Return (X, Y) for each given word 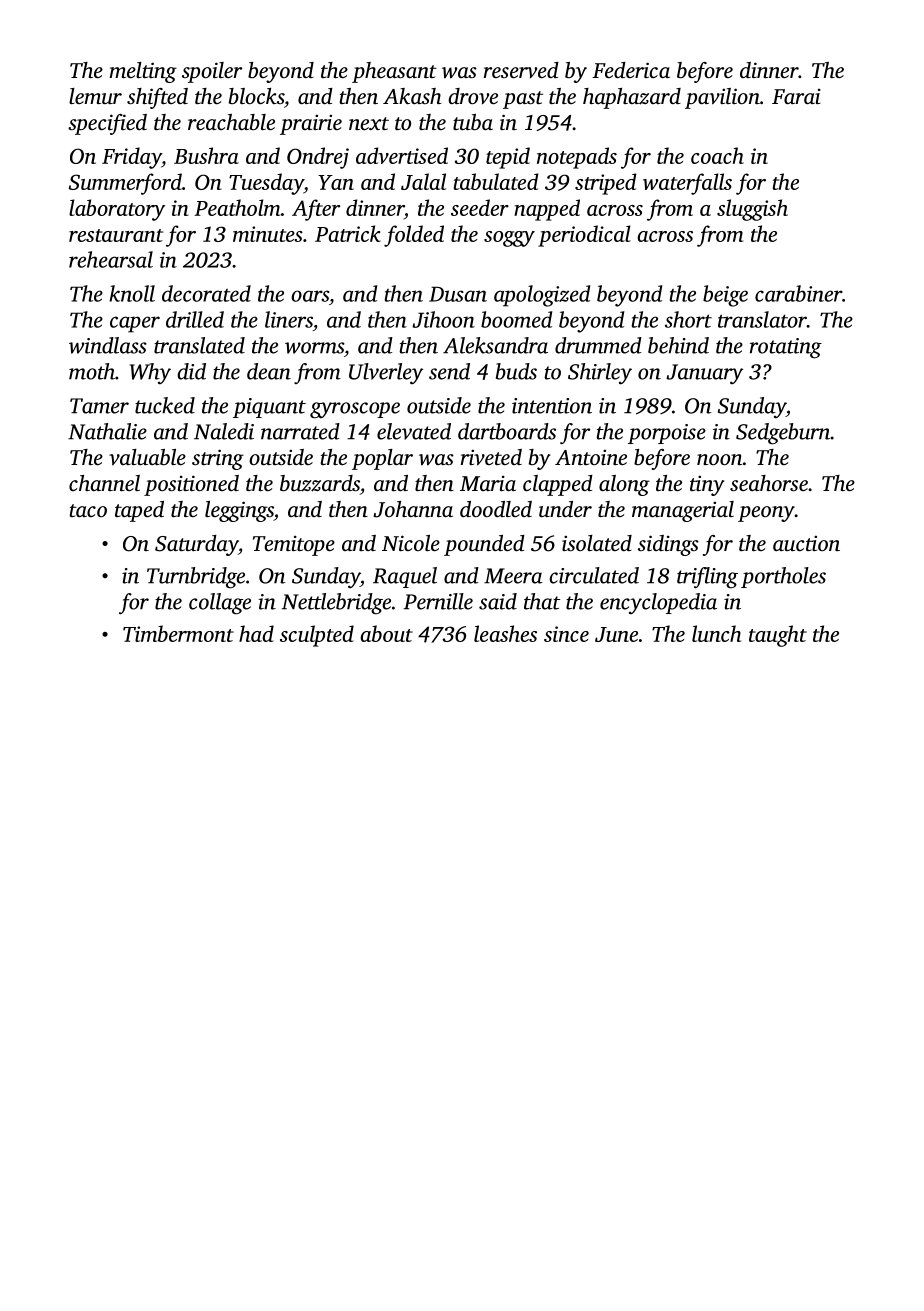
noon (719, 459)
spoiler (212, 72)
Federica (631, 70)
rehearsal (111, 259)
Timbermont (178, 633)
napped (547, 210)
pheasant (394, 72)
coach (717, 155)
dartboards (507, 431)
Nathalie (107, 431)
